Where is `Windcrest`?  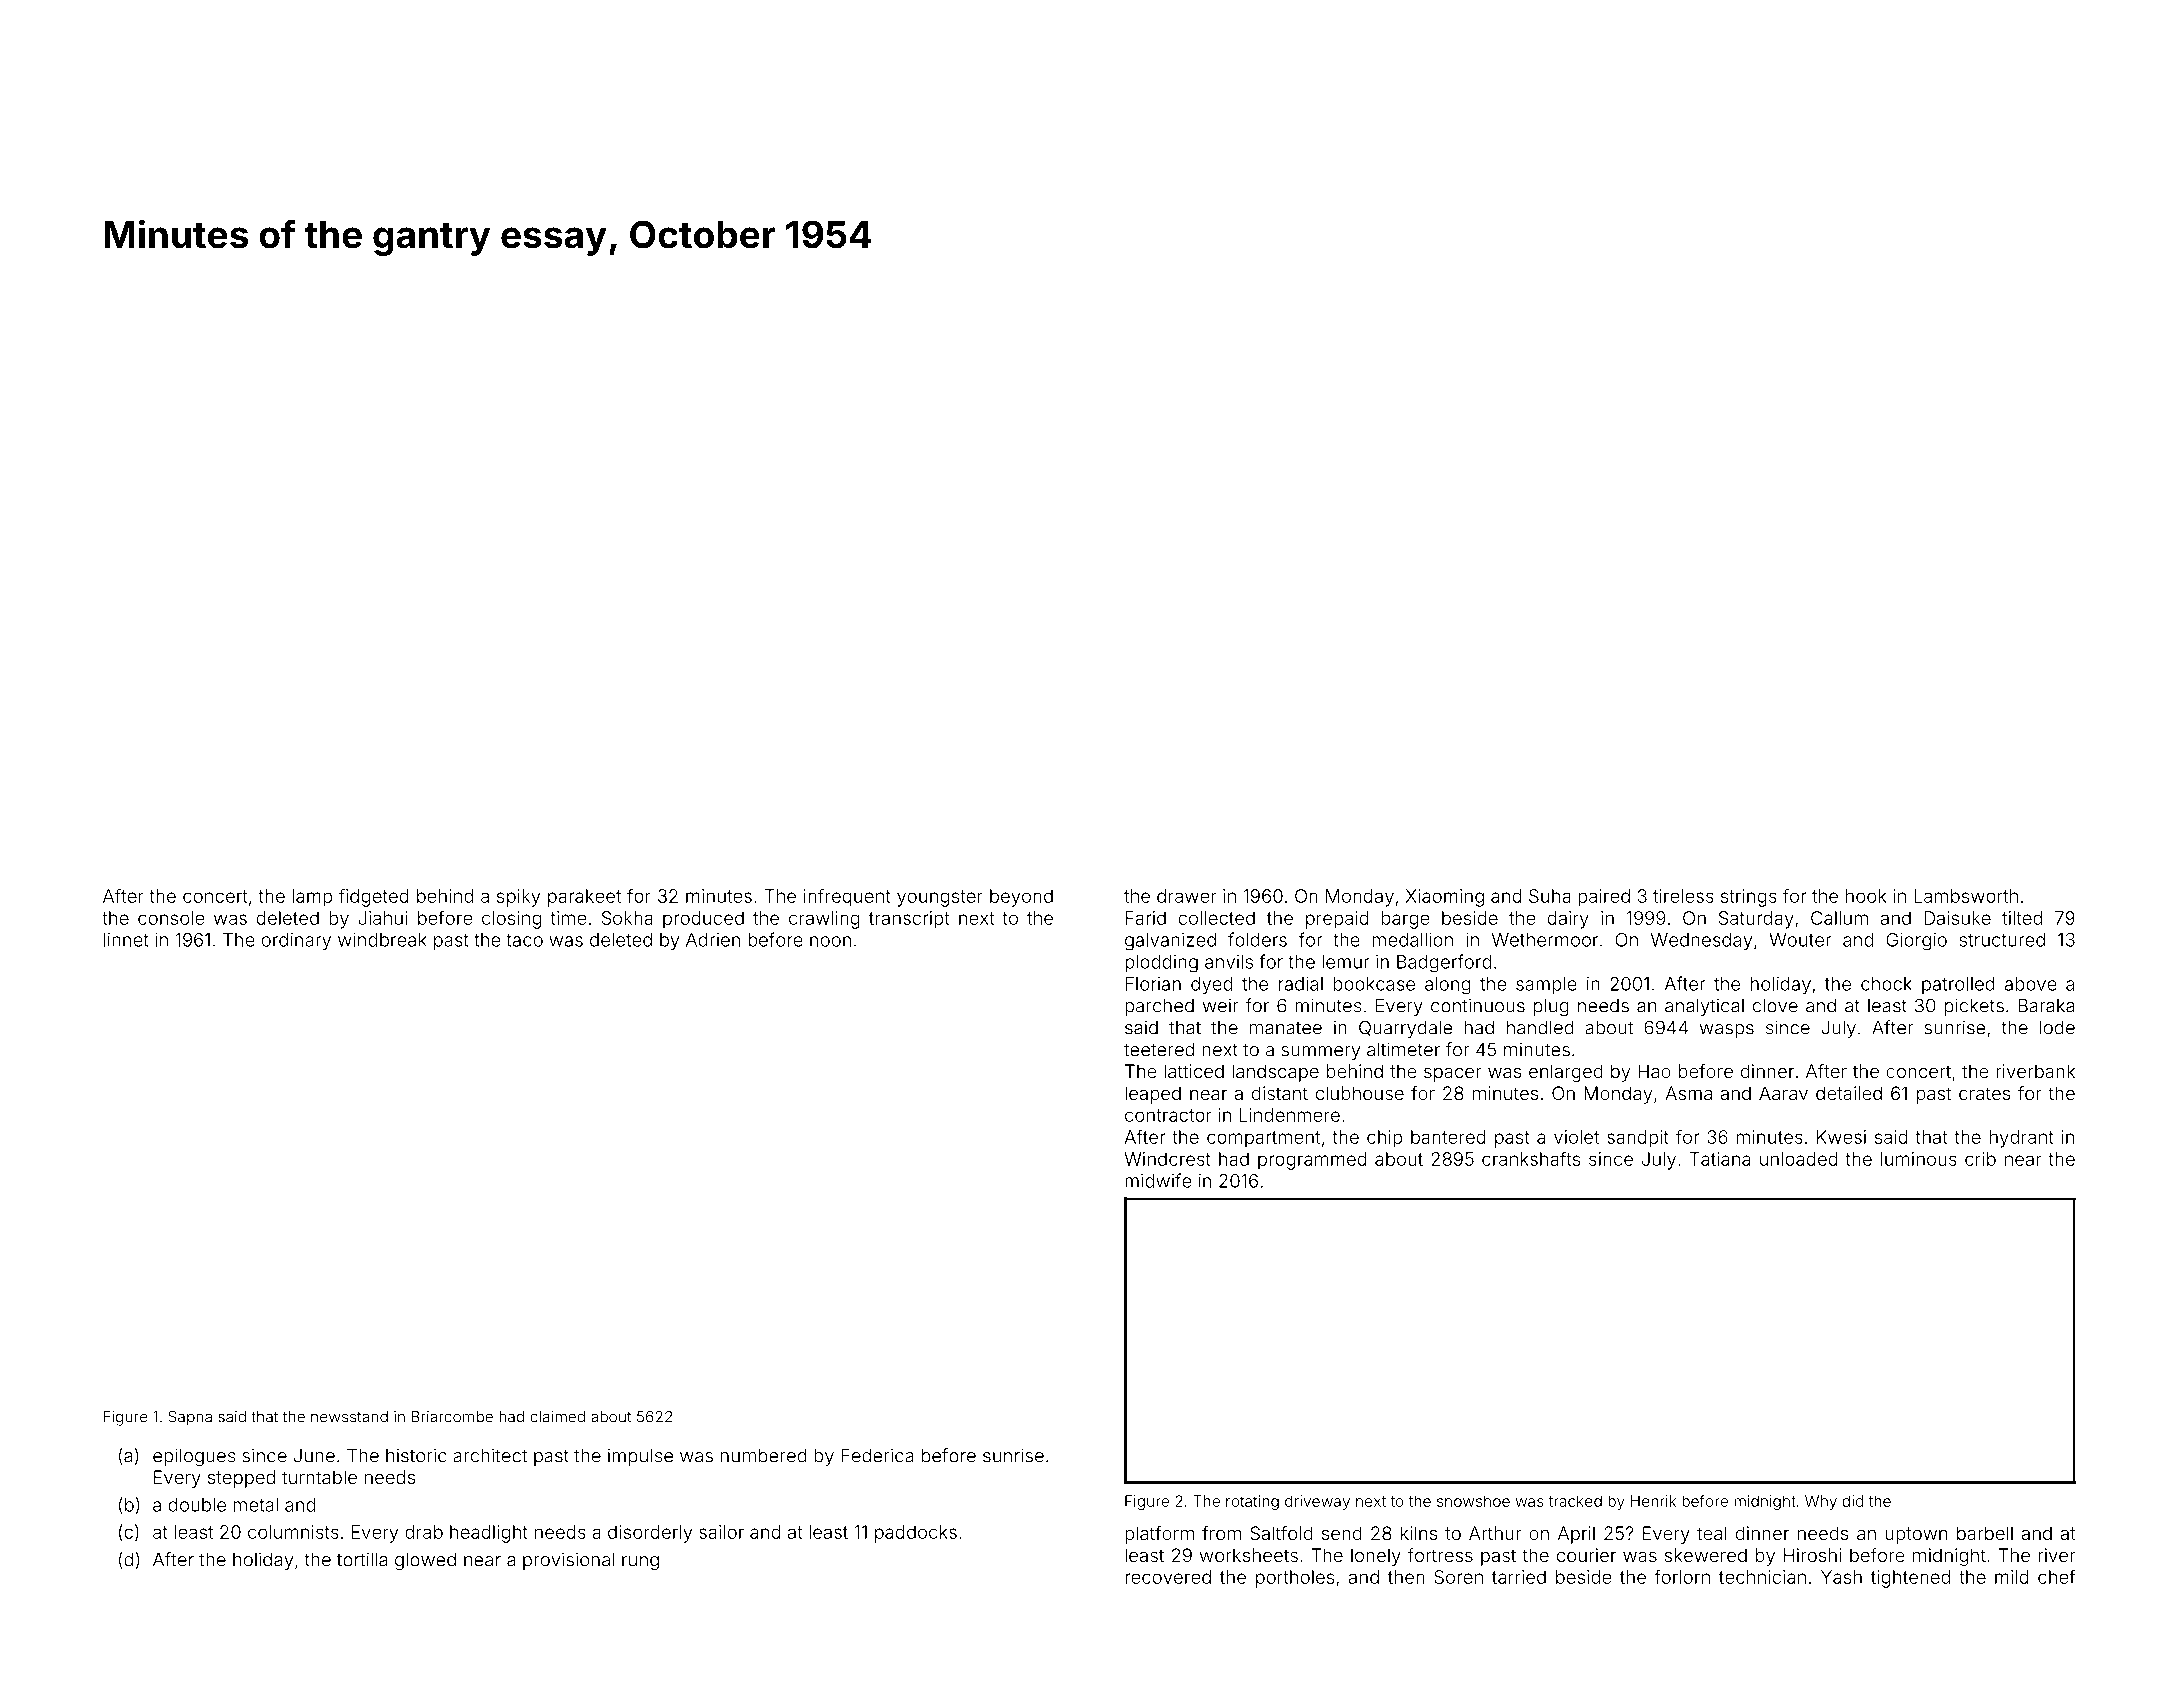
Windcrest is located at coordinates (1167, 1159).
